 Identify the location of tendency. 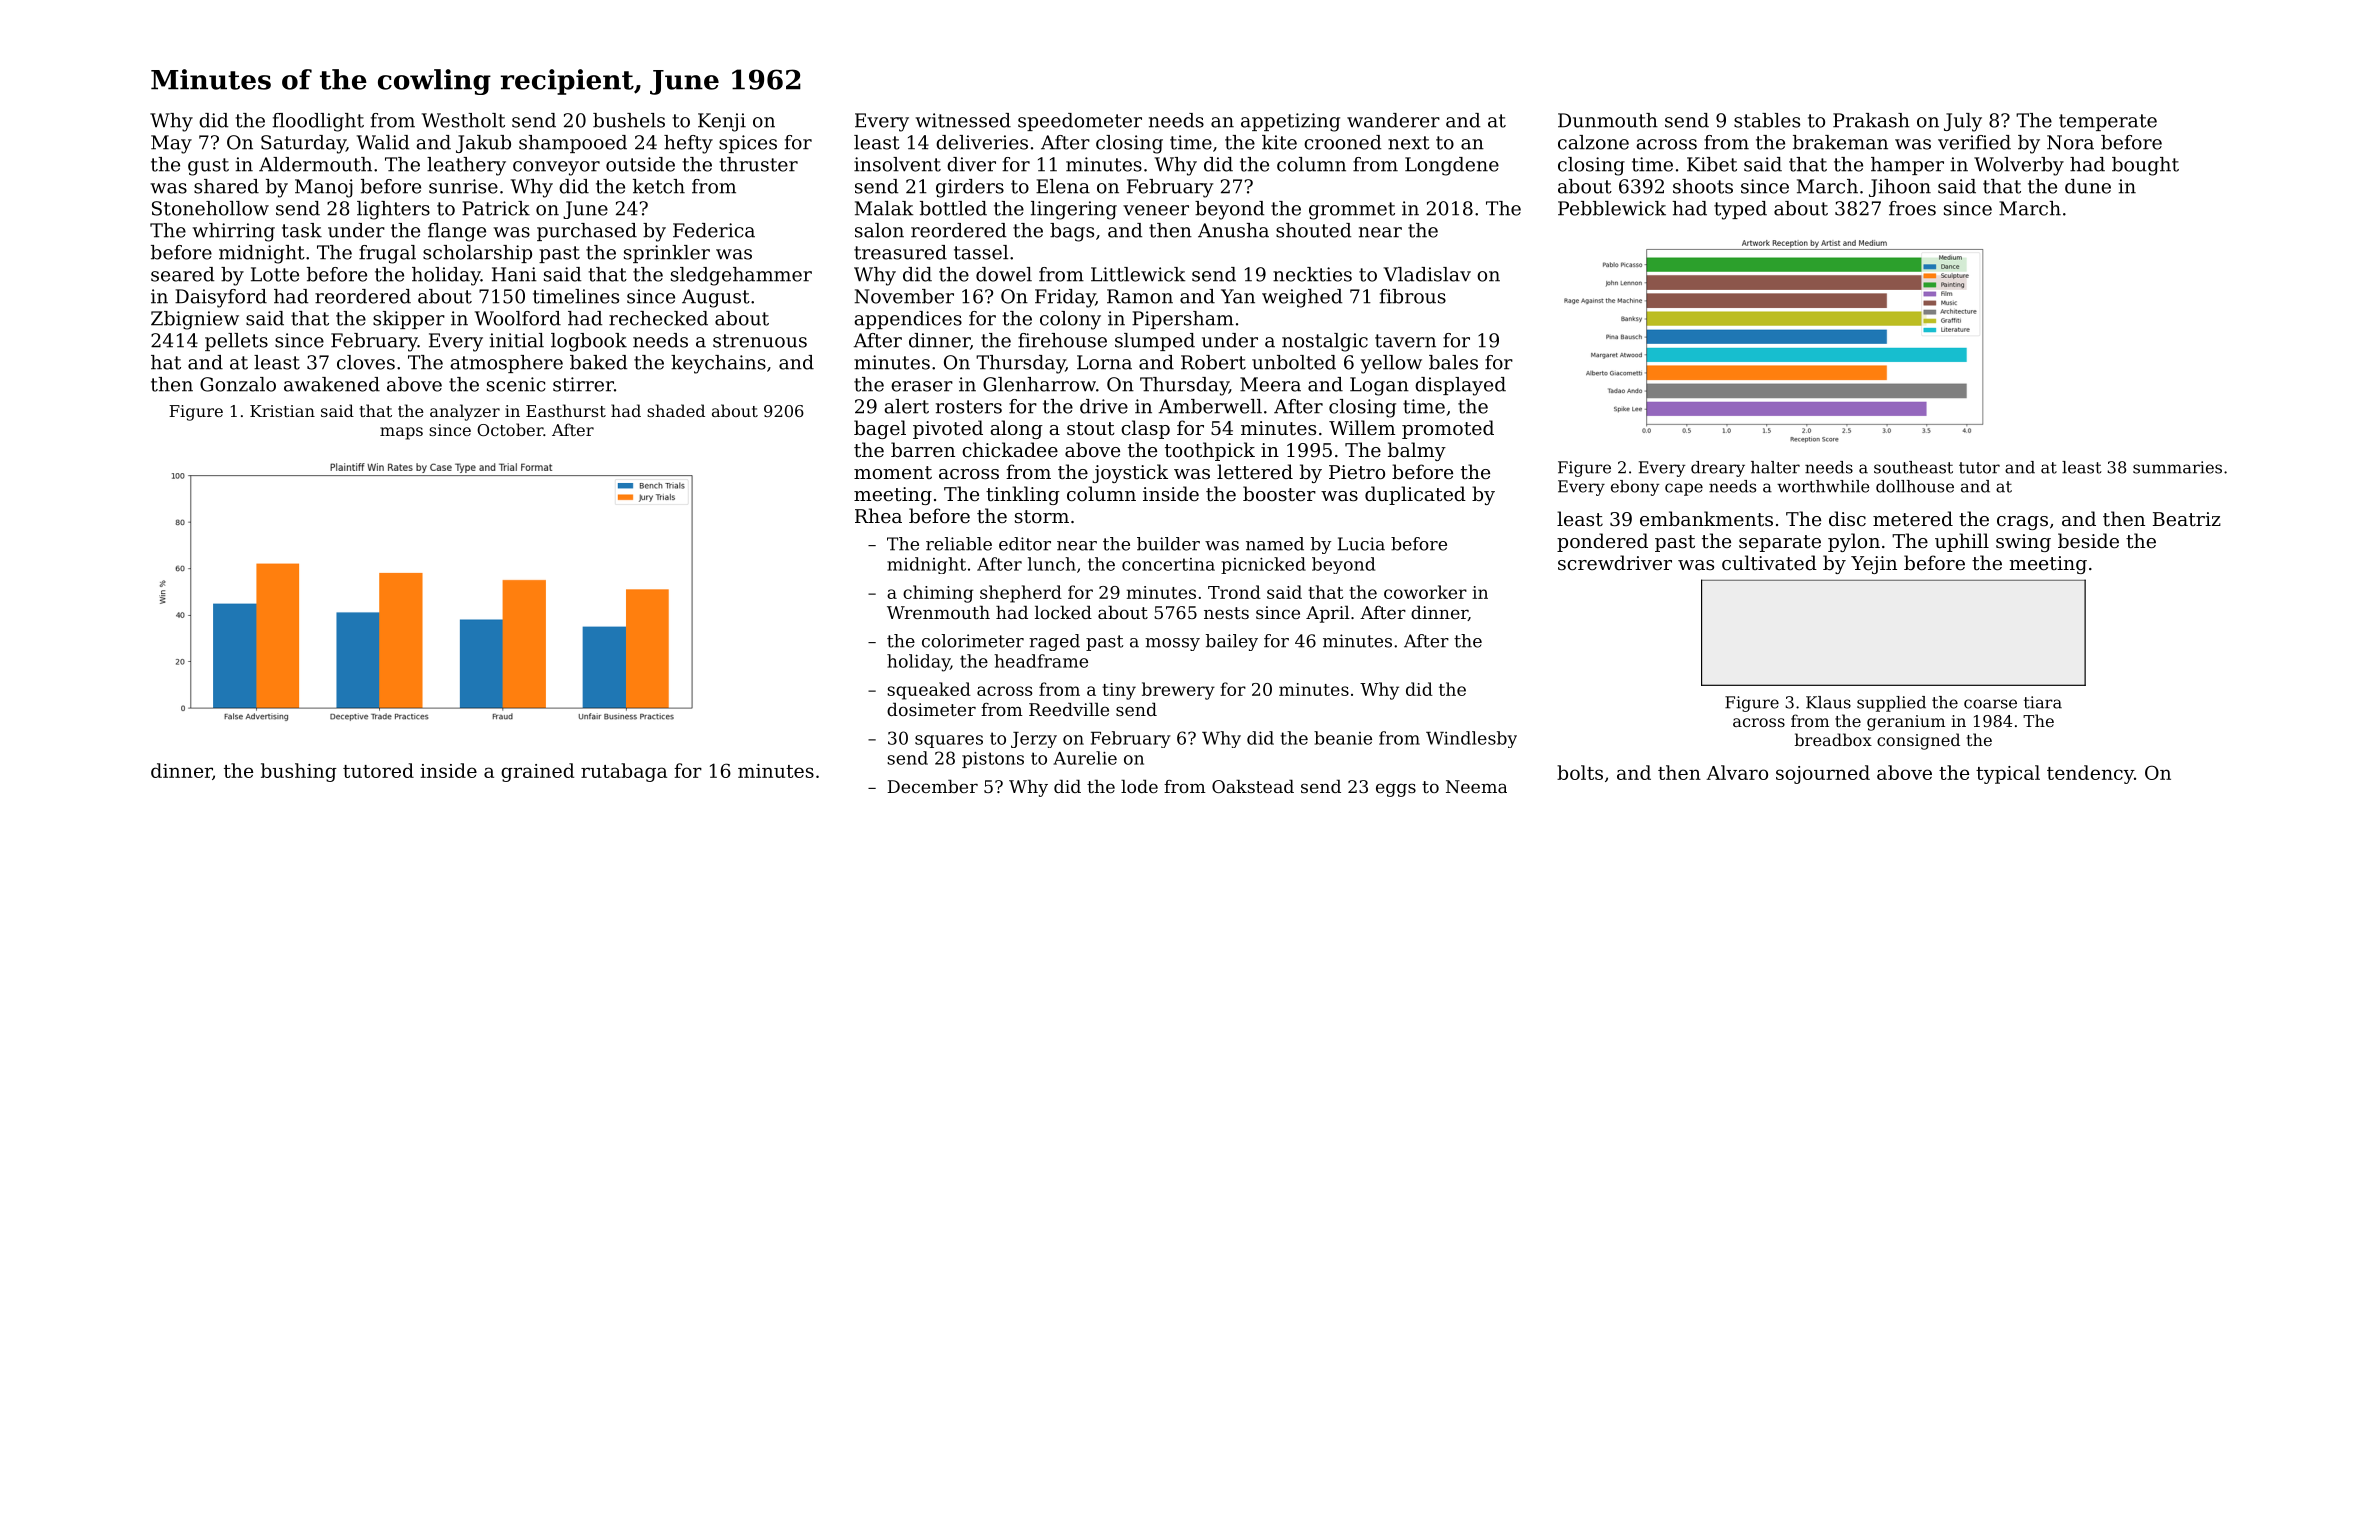
(2090, 774).
